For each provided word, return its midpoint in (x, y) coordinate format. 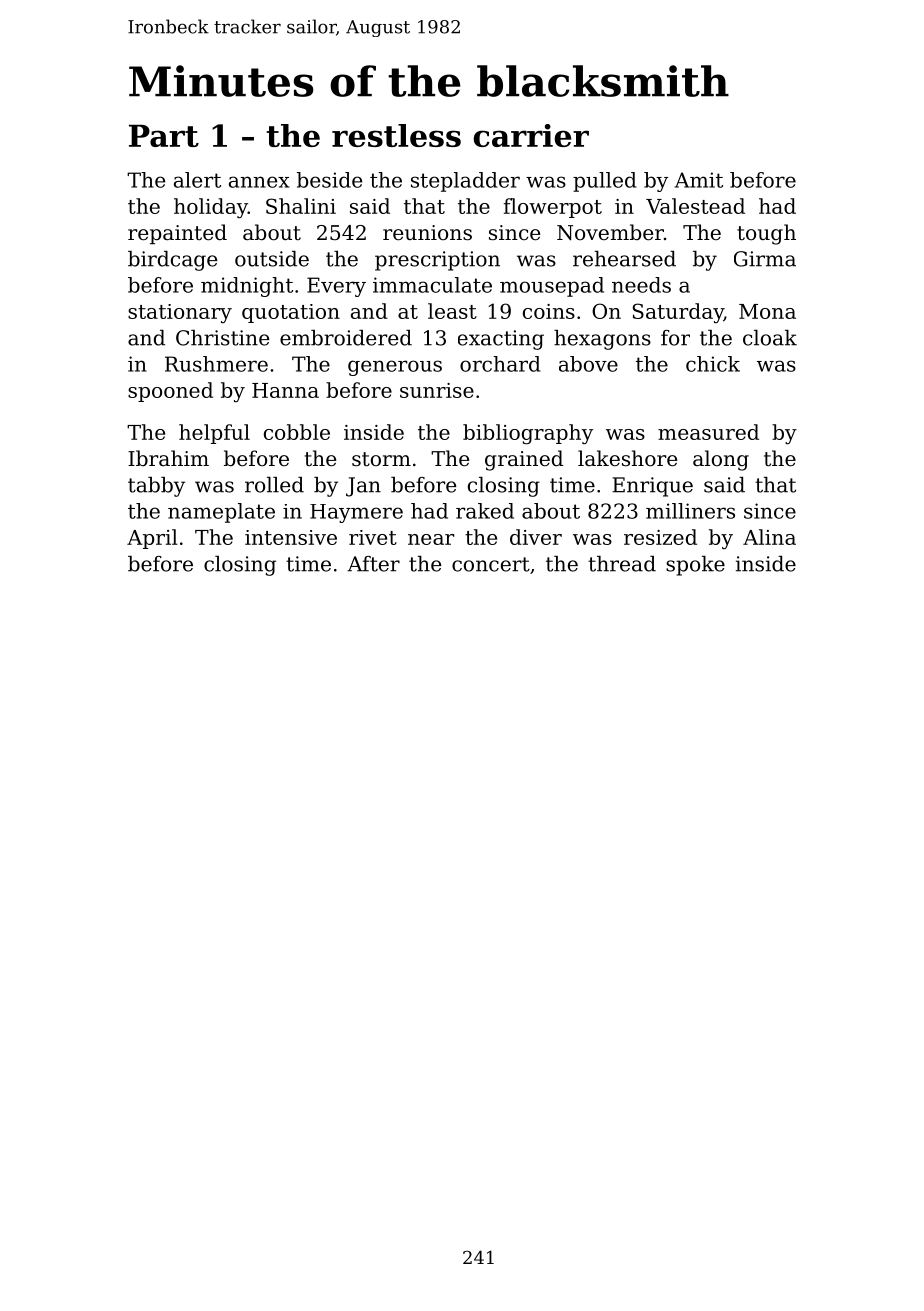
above (588, 364)
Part (164, 136)
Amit (699, 180)
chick (713, 364)
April (152, 539)
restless (396, 135)
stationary (180, 314)
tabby (156, 487)
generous (395, 368)
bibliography (528, 434)
